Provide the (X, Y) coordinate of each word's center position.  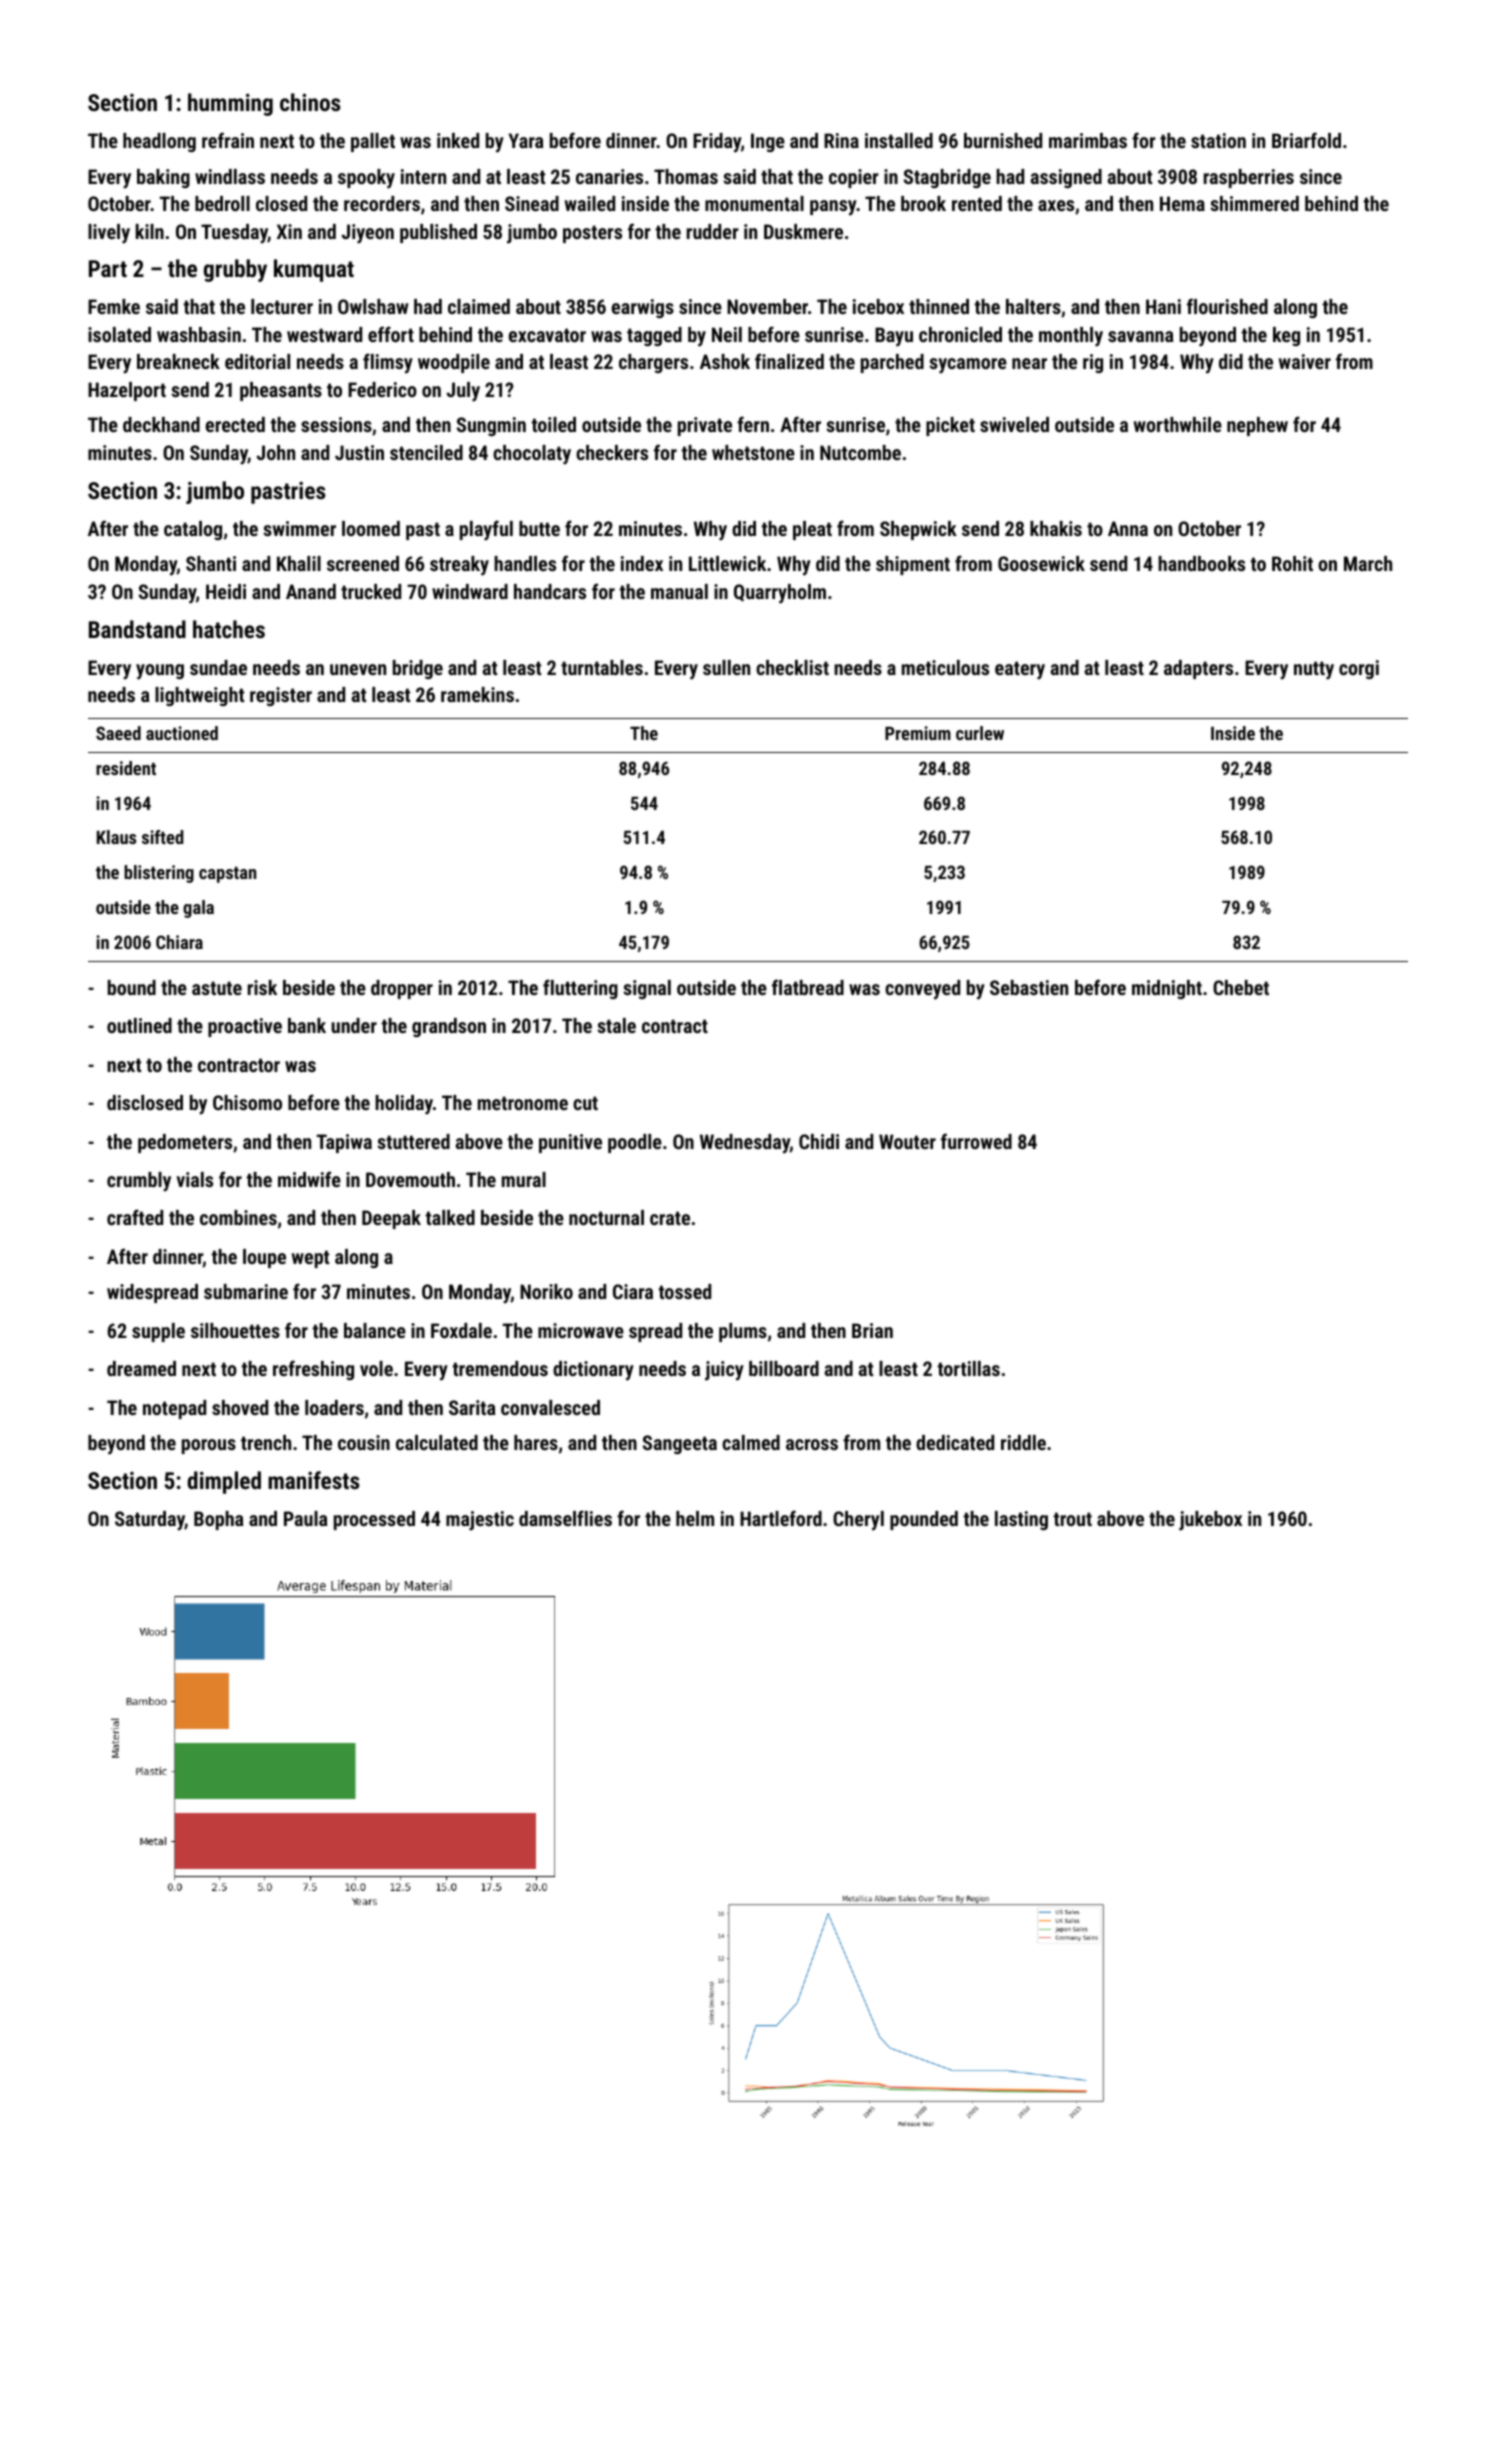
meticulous (945, 667)
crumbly (139, 1182)
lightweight (199, 696)
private (705, 426)
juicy (724, 1371)
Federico (382, 389)
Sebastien (1029, 987)
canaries (609, 176)
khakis (1056, 528)
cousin (364, 1442)
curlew (980, 733)
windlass (230, 176)
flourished (1227, 306)
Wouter (907, 1141)
